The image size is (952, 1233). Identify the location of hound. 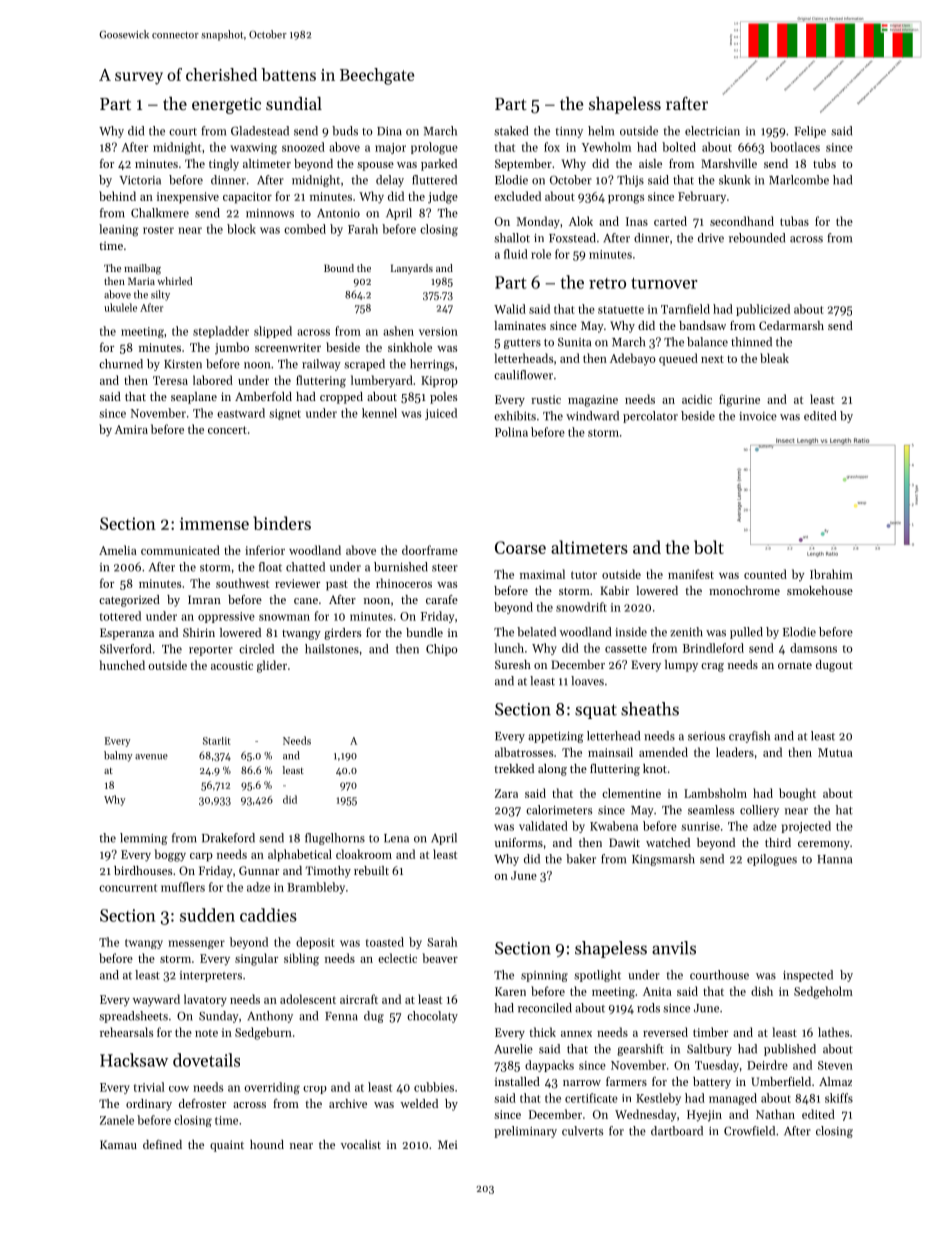
(267, 1144).
